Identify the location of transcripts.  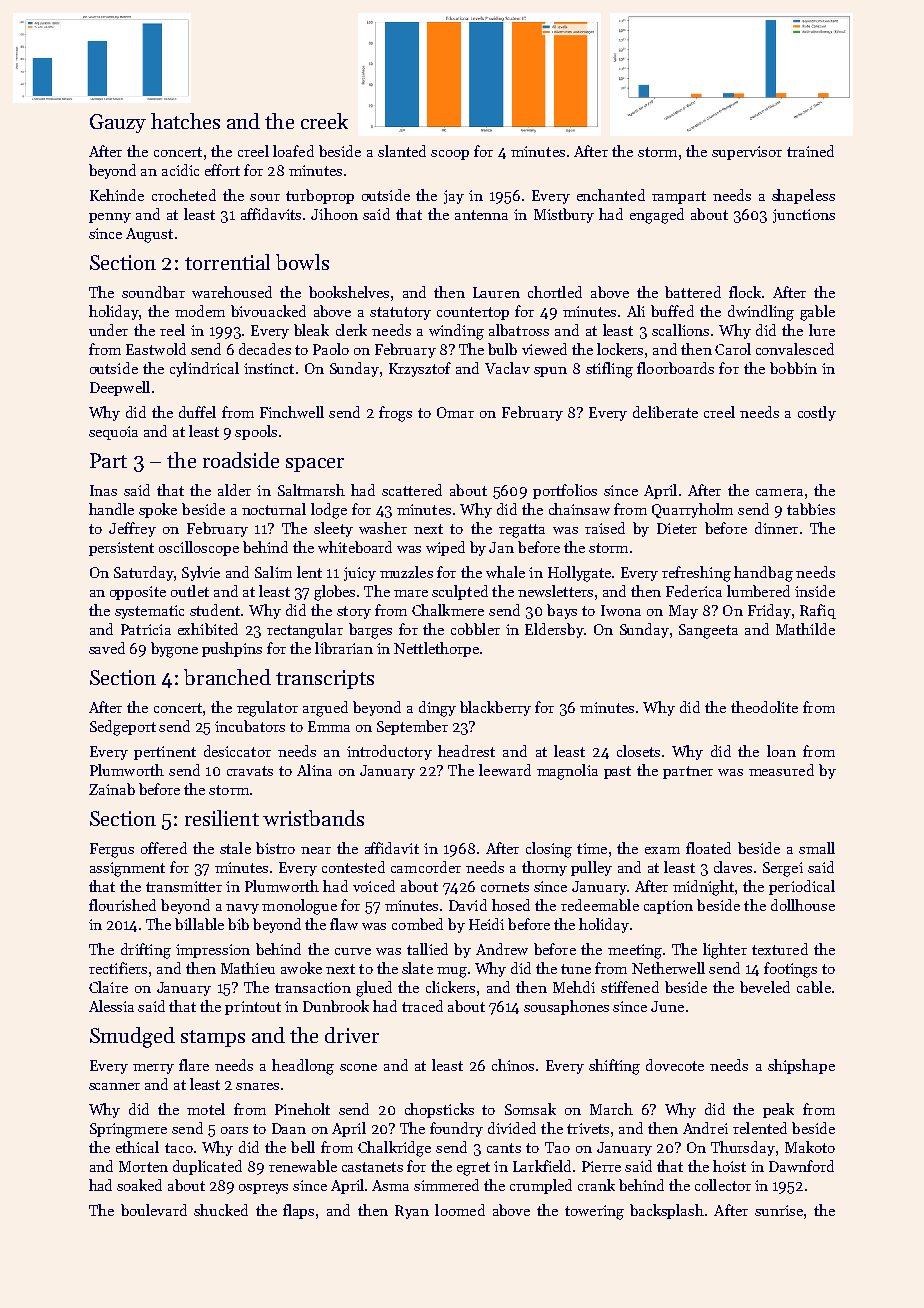
(325, 679).
